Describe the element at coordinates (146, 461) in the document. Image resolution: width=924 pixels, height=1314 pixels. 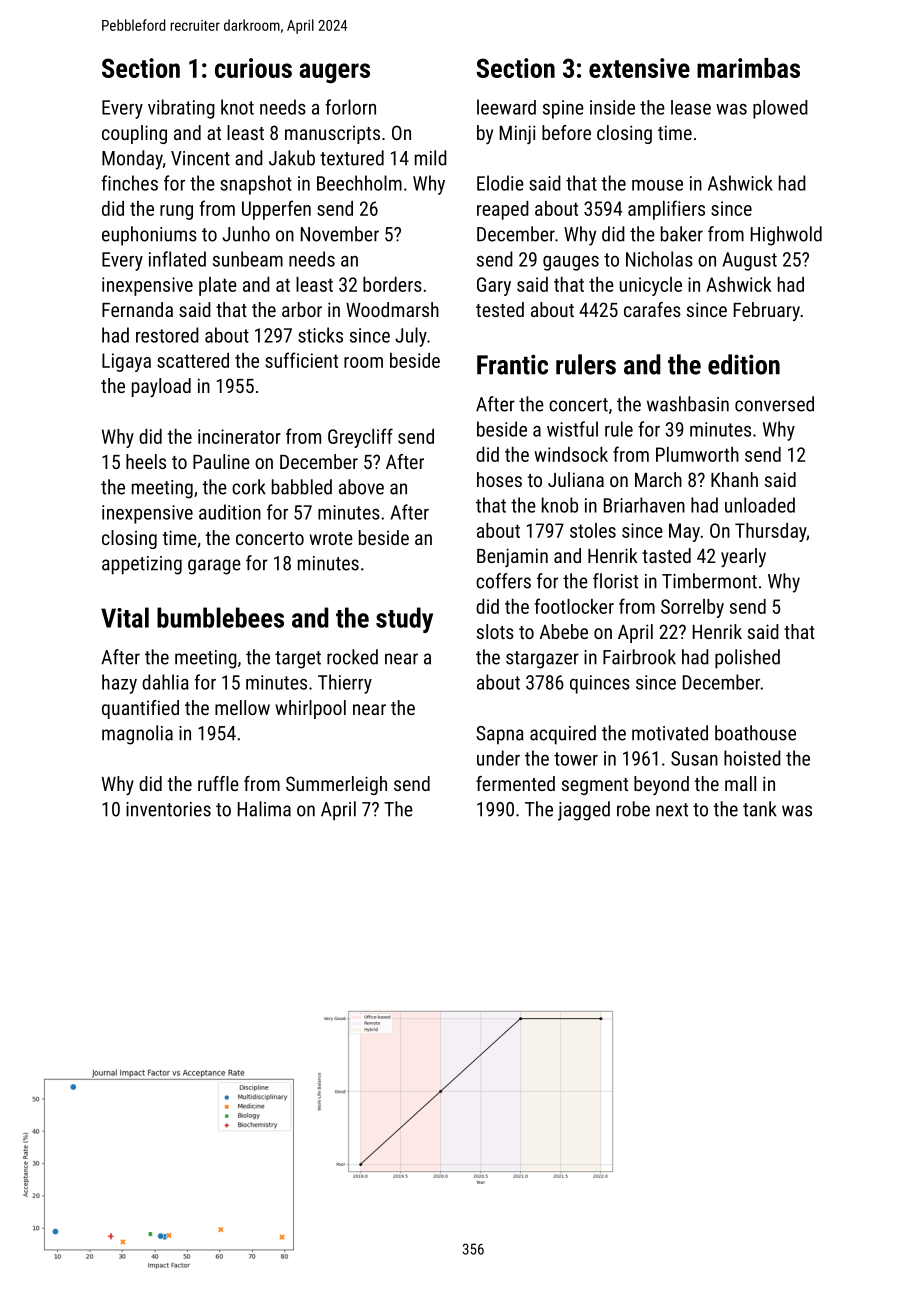
I see `heels` at that location.
